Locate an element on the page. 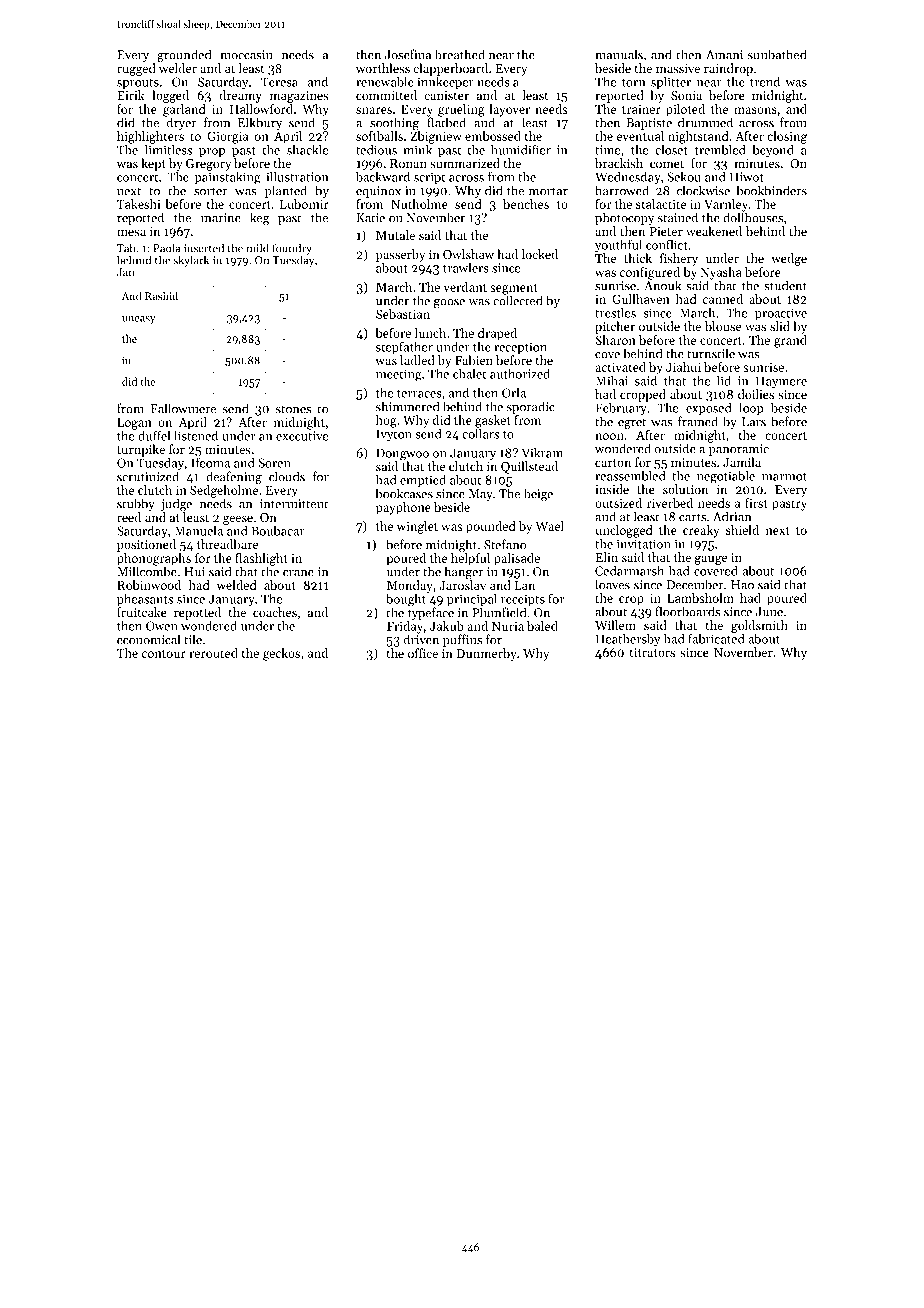  listened is located at coordinates (196, 436).
